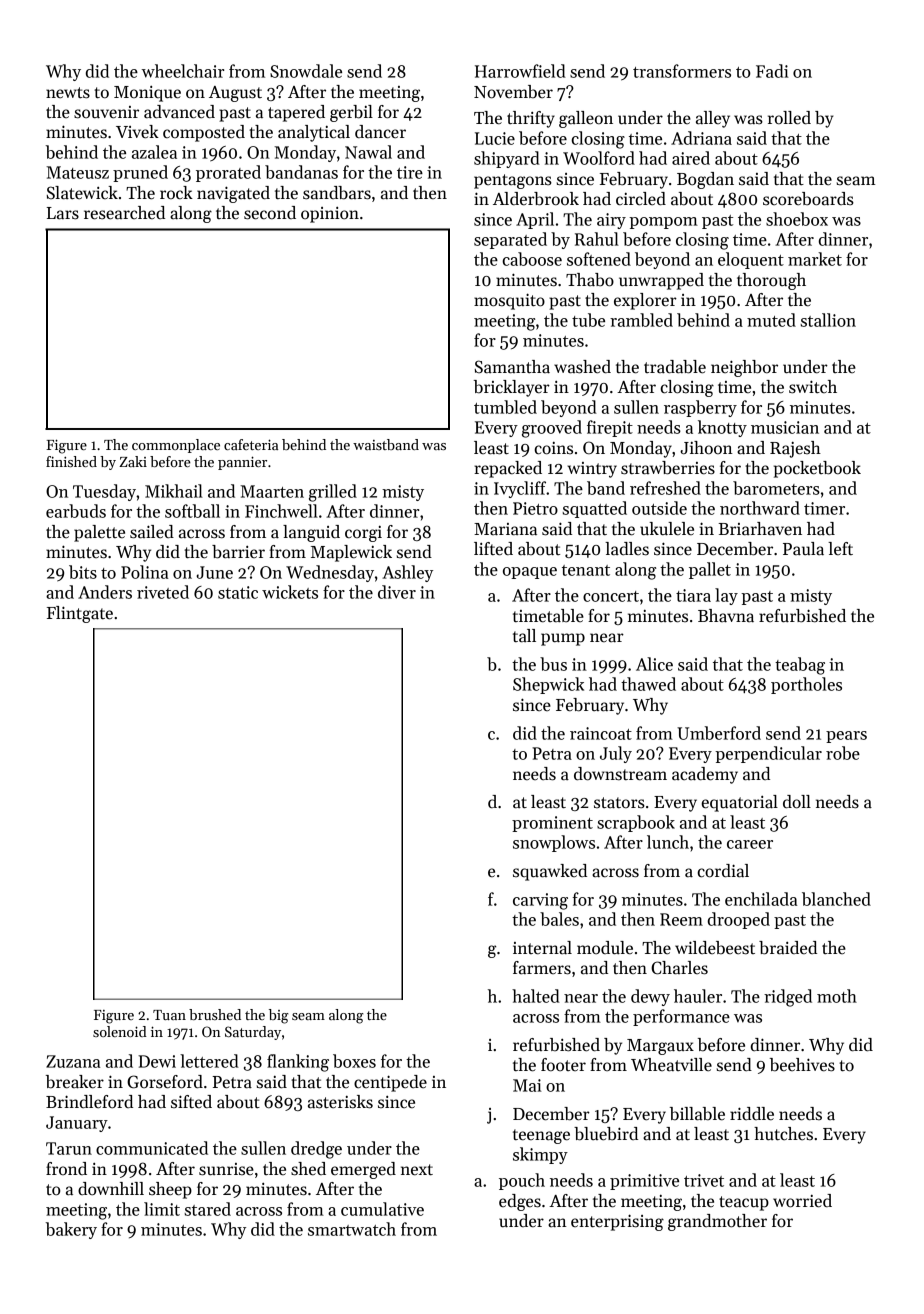  Describe the element at coordinates (306, 71) in the page. I see `Snowdale` at that location.
